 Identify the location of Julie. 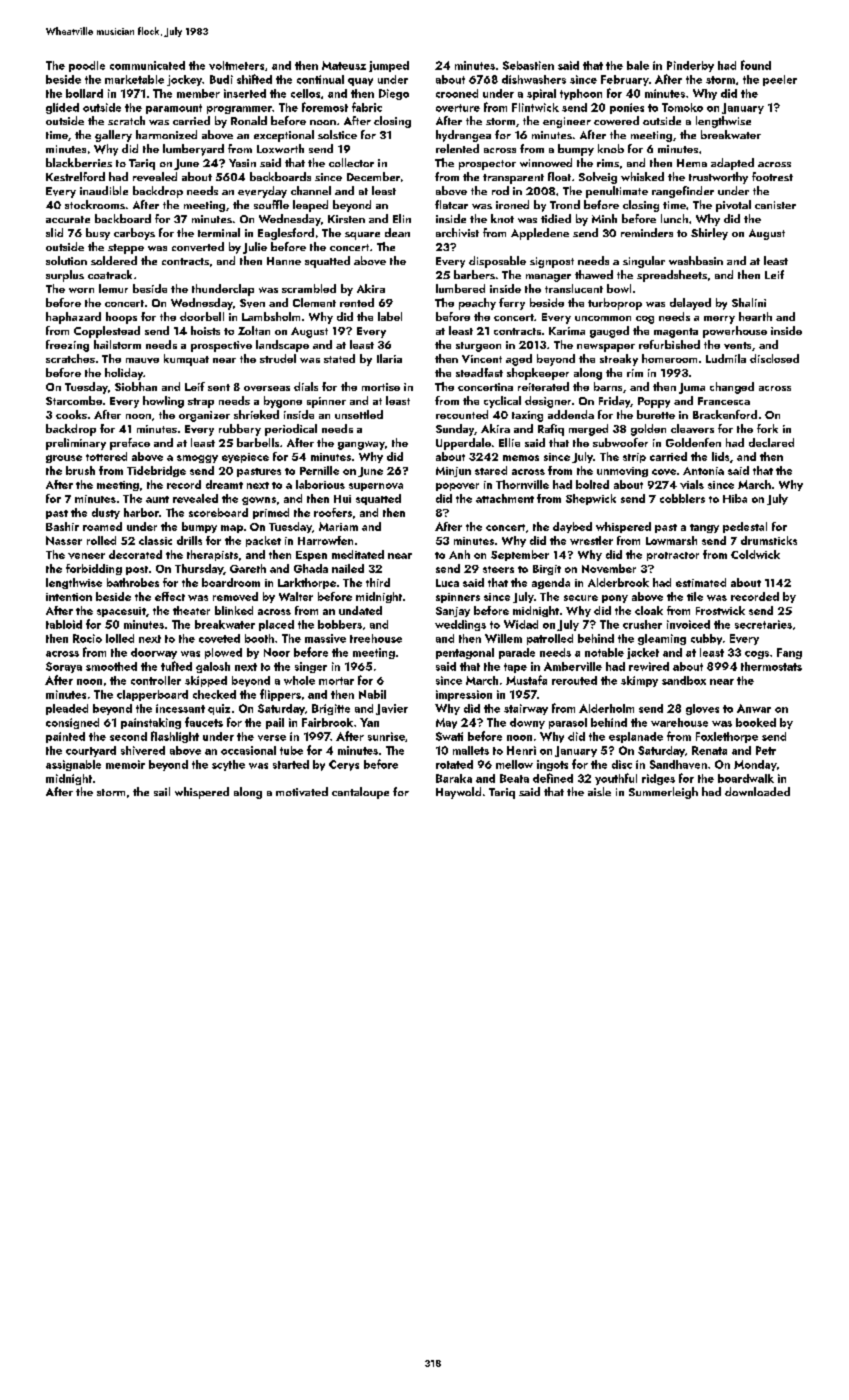
(255, 248).
